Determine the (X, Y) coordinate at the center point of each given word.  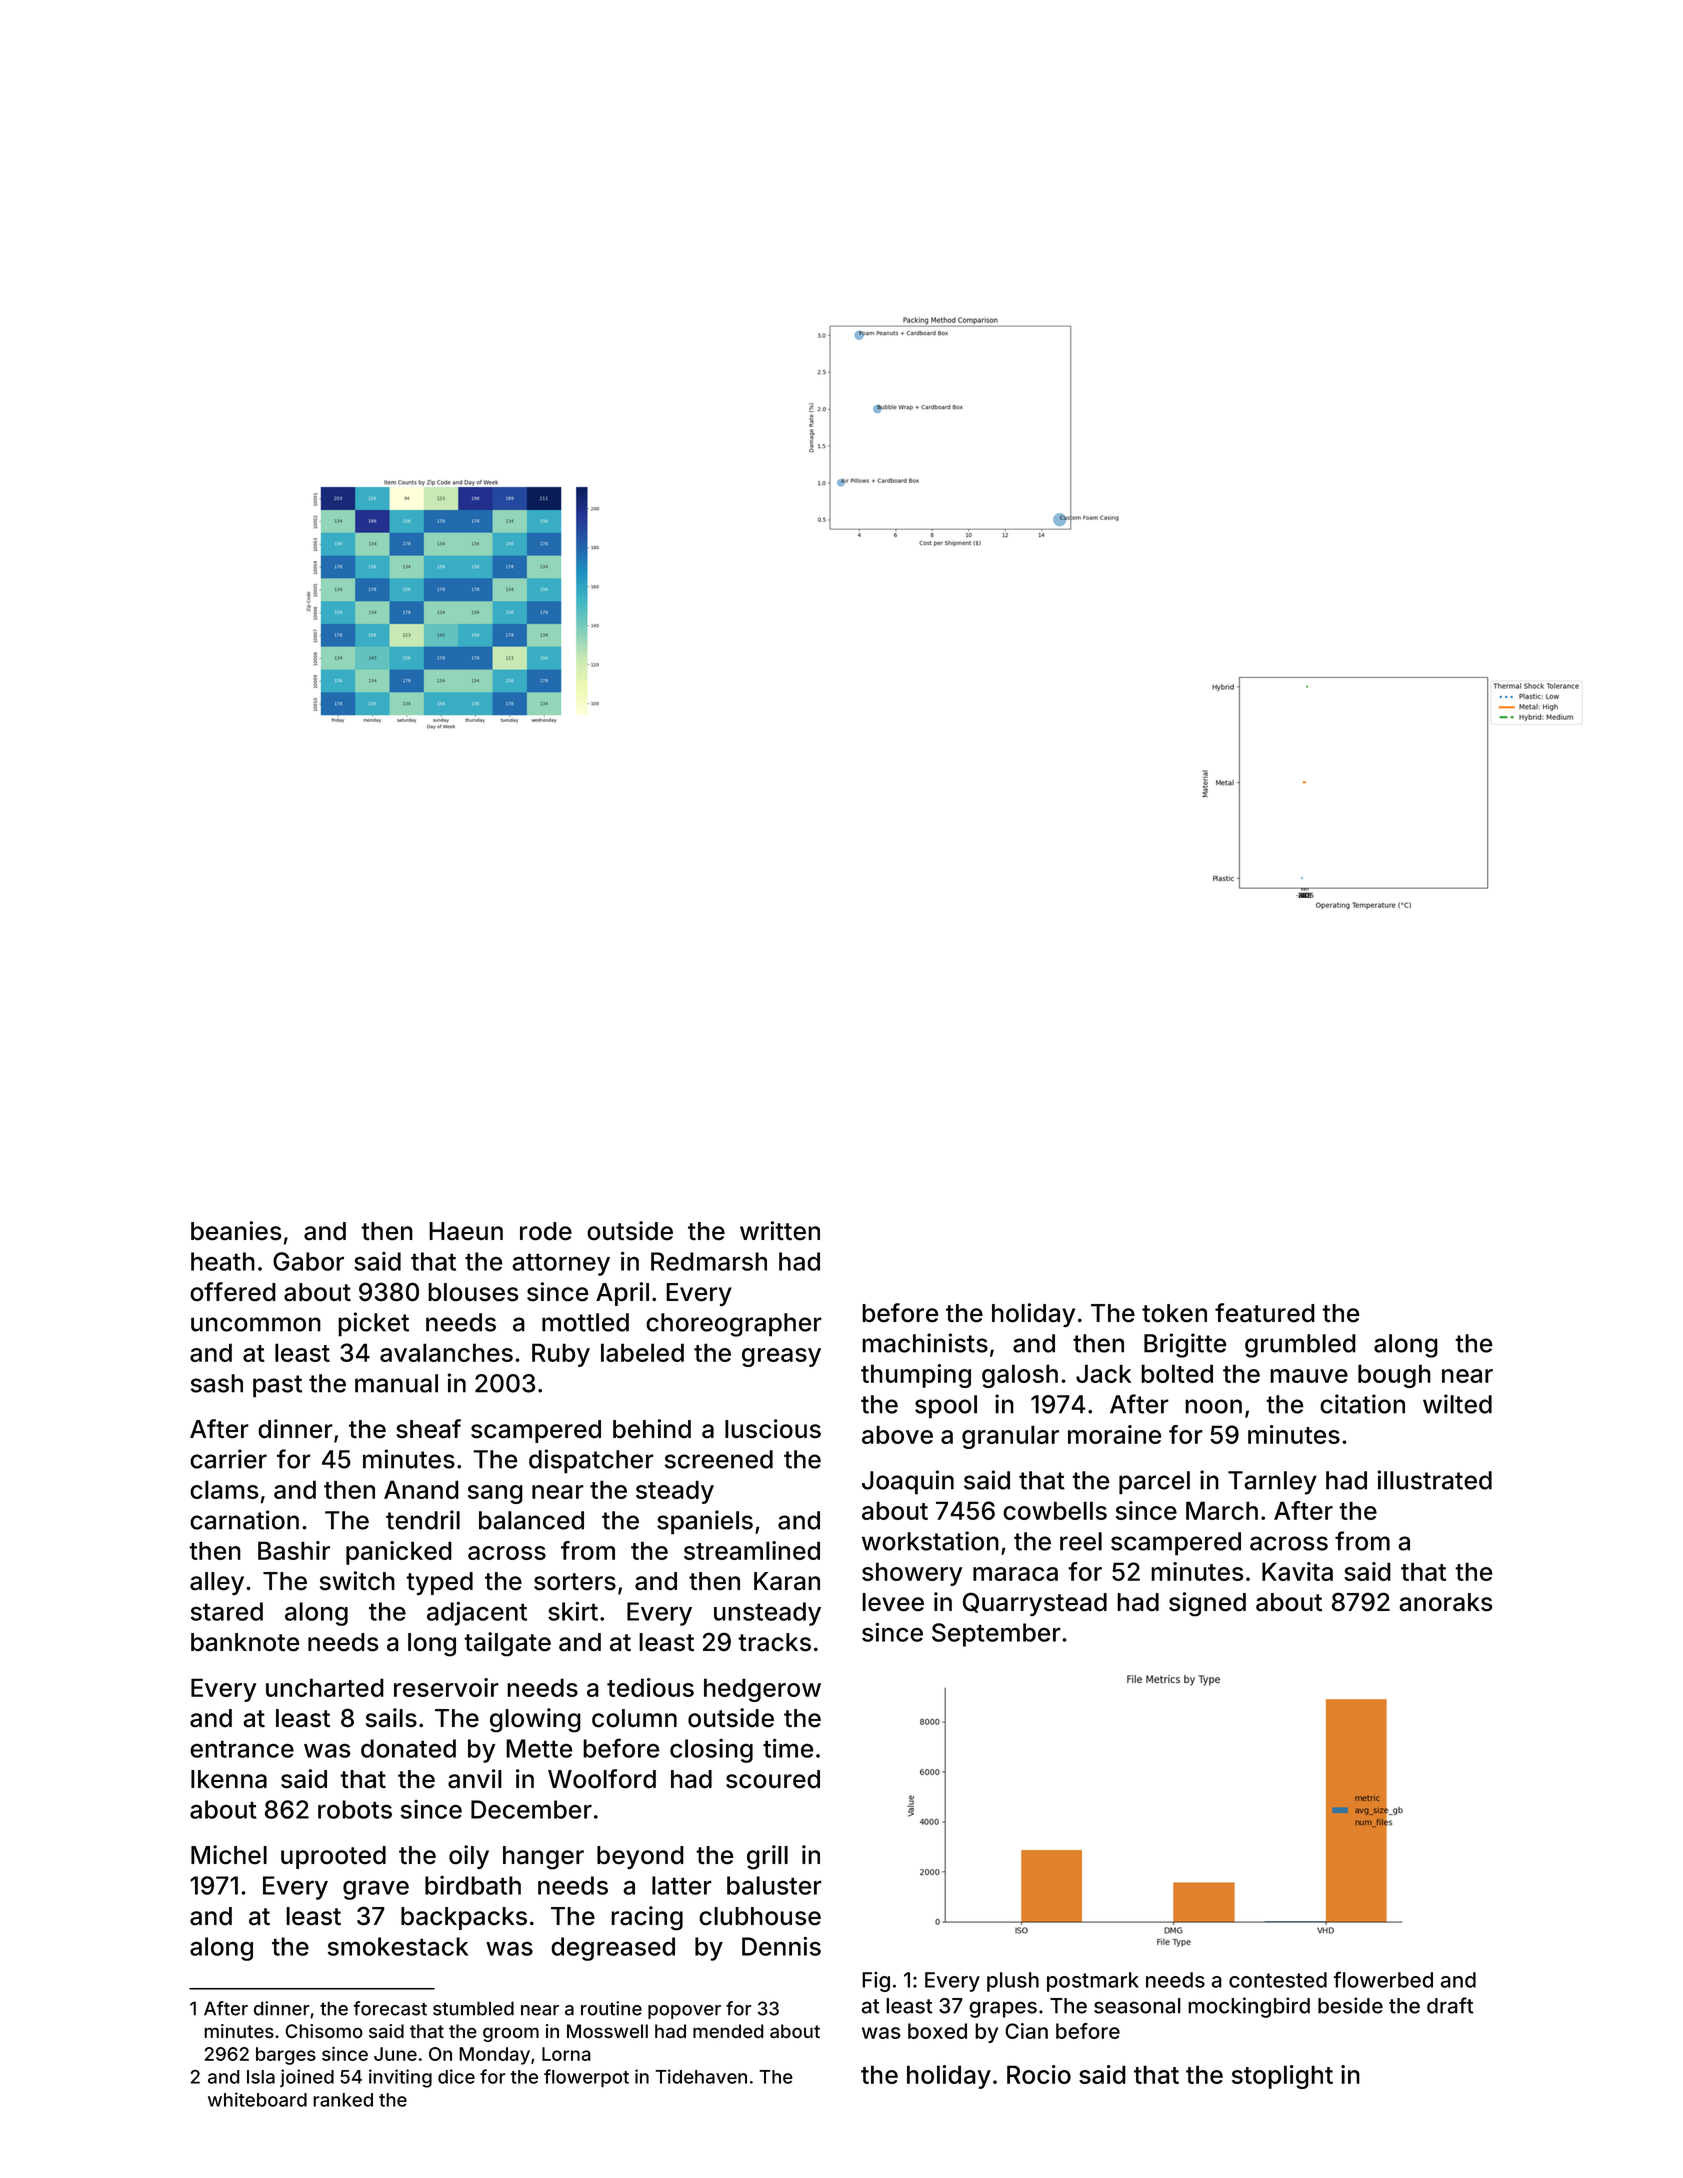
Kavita (1297, 1571)
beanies (236, 1231)
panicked (399, 1553)
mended (728, 2031)
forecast (390, 2008)
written (780, 1231)
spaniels (705, 1522)
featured (1265, 1313)
